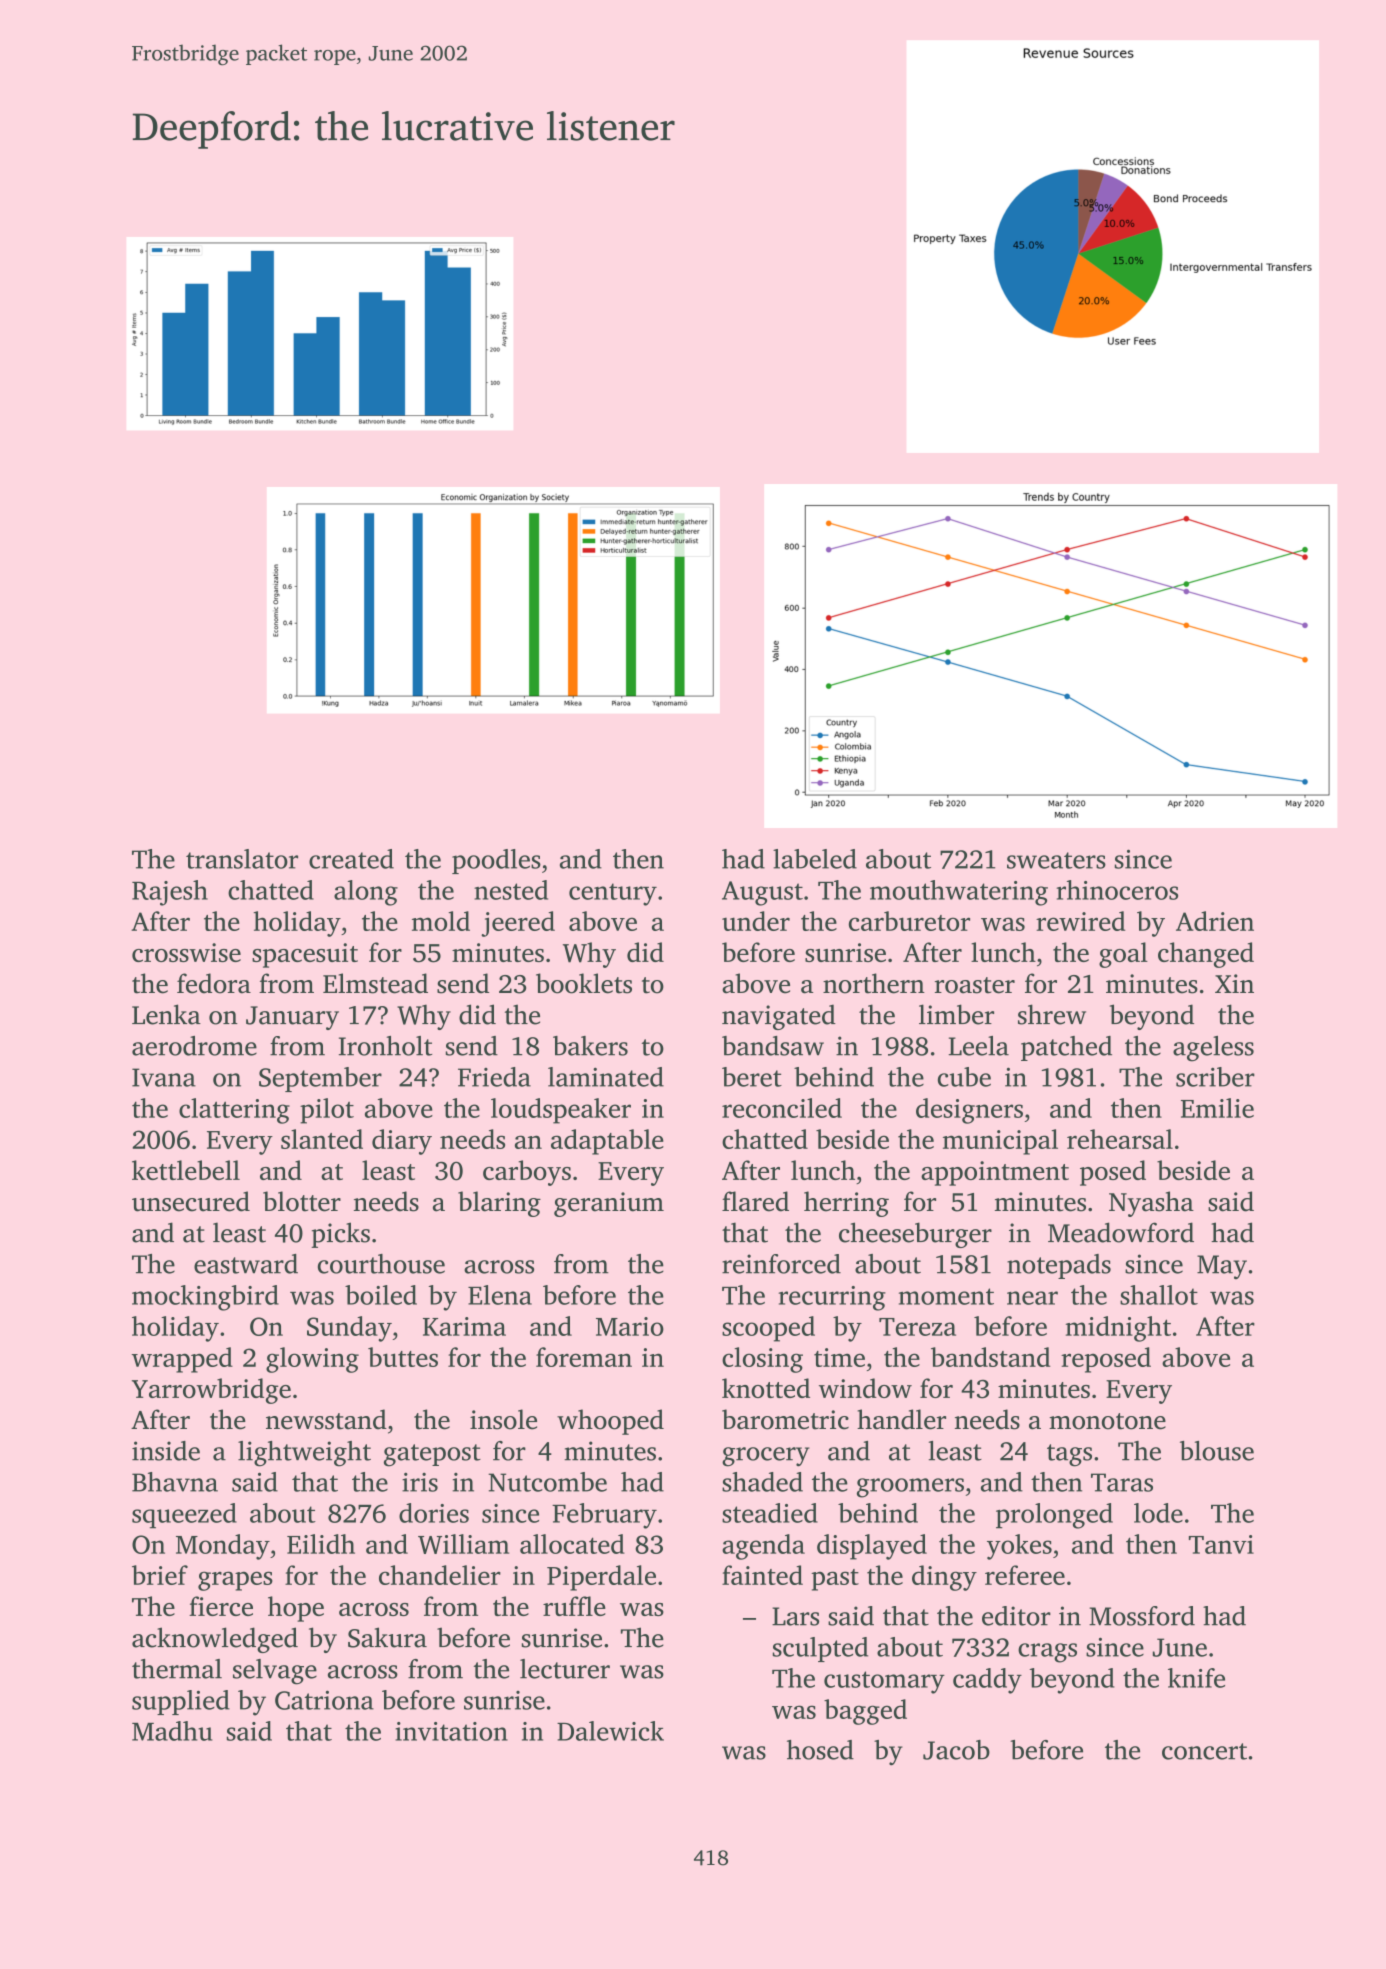 This document has width=1386, height=1969. What do you see at coordinates (756, 921) in the document?
I see `under` at bounding box center [756, 921].
